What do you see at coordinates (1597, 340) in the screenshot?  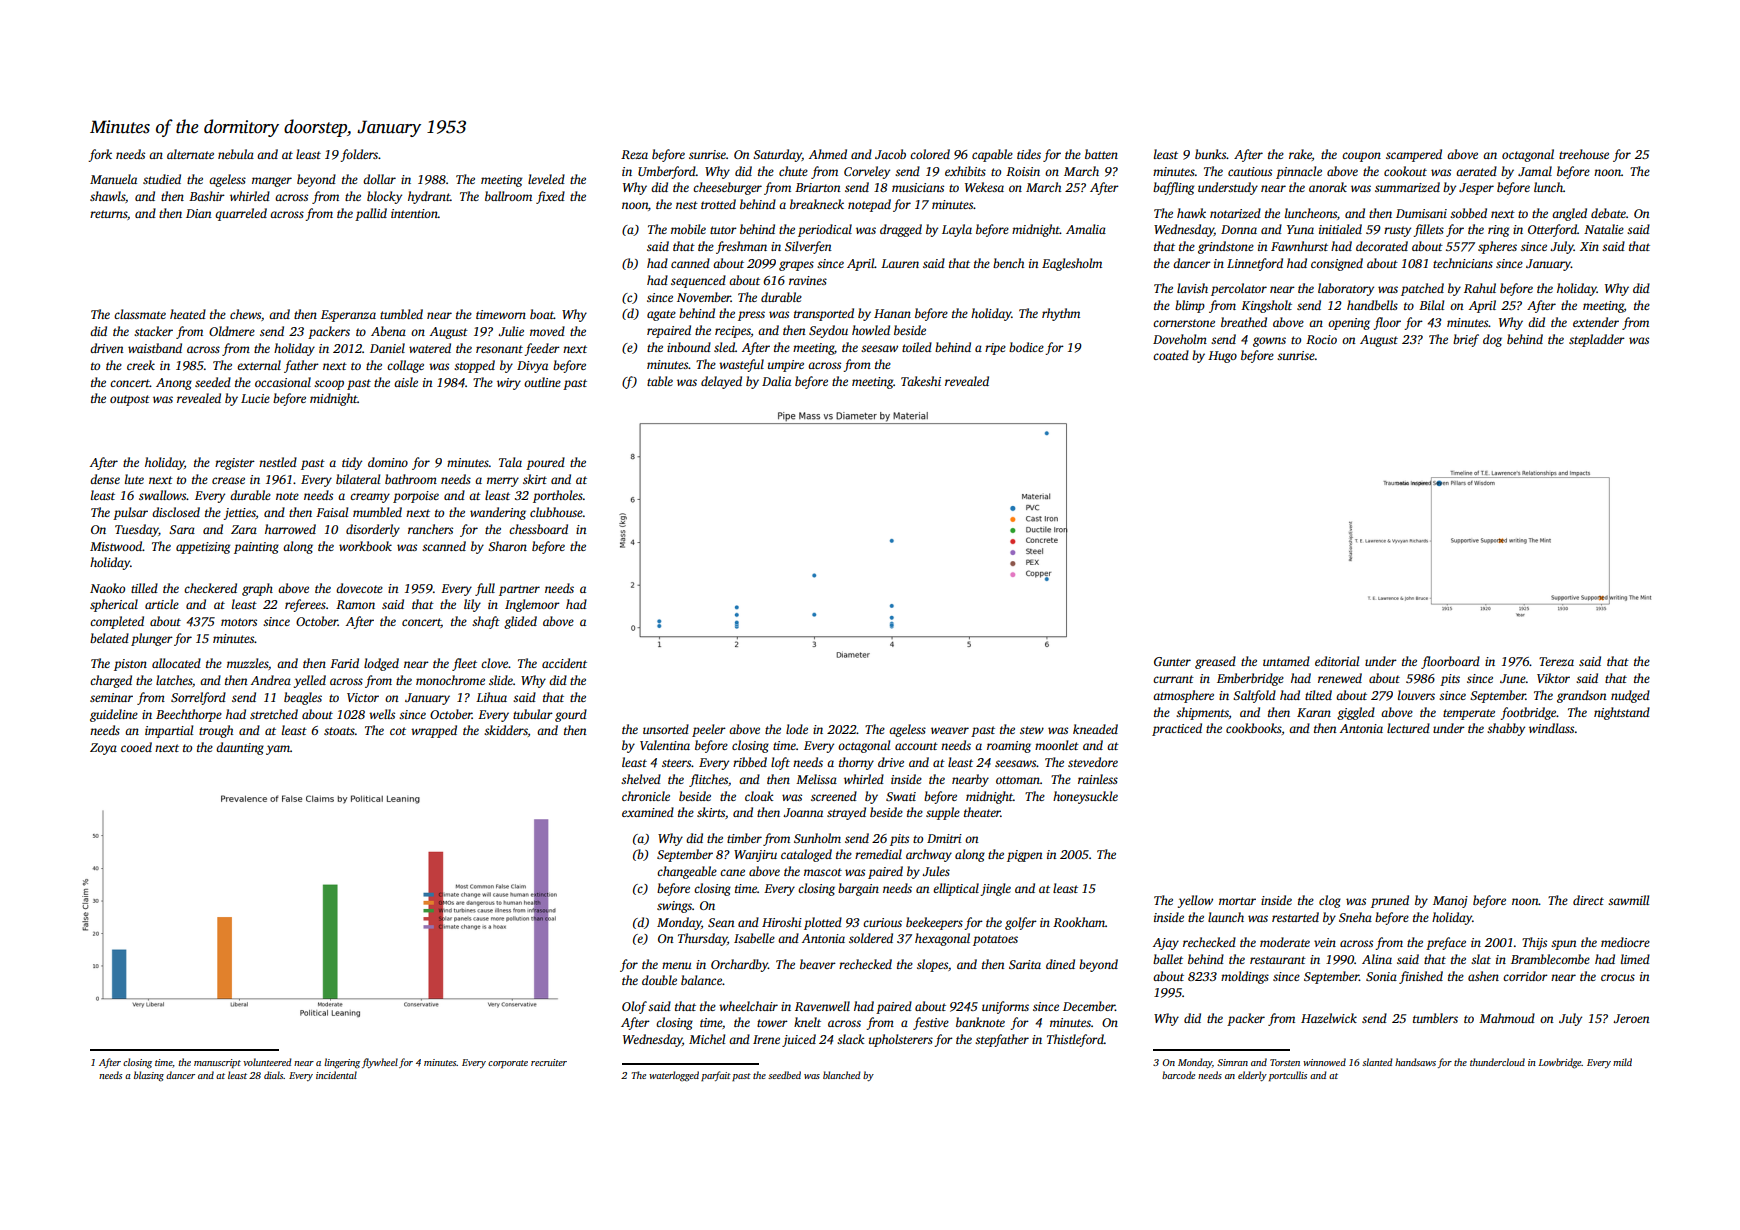 I see `stepladder` at bounding box center [1597, 340].
